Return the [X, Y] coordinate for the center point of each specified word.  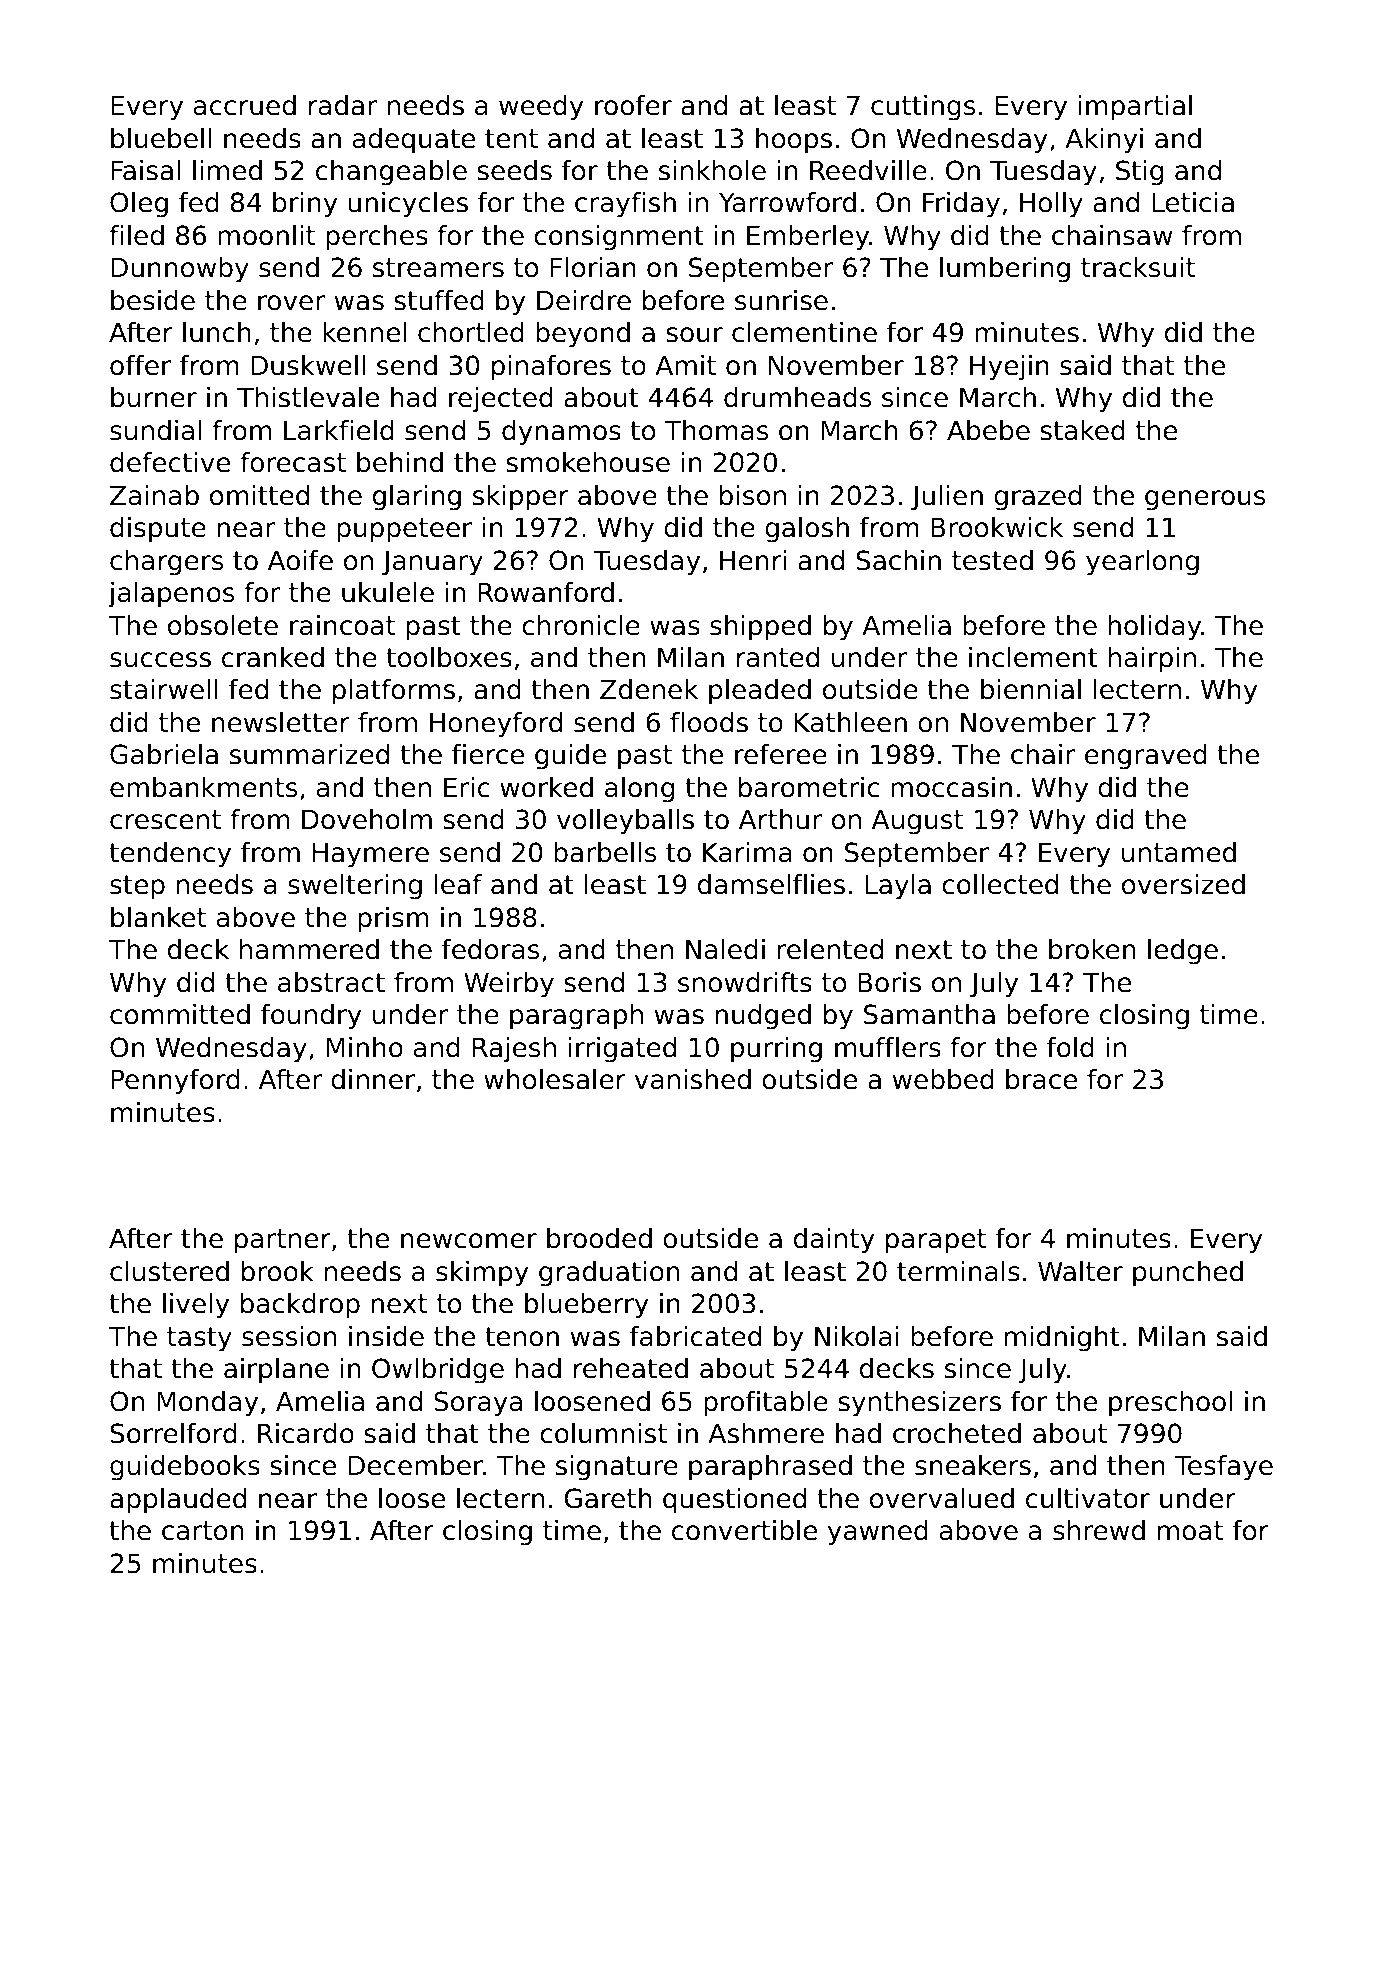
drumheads [797, 397]
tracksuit [1138, 267]
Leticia [1193, 202]
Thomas [716, 430]
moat [1190, 1531]
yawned [878, 1533]
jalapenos [171, 595]
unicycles [408, 205]
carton [202, 1531]
